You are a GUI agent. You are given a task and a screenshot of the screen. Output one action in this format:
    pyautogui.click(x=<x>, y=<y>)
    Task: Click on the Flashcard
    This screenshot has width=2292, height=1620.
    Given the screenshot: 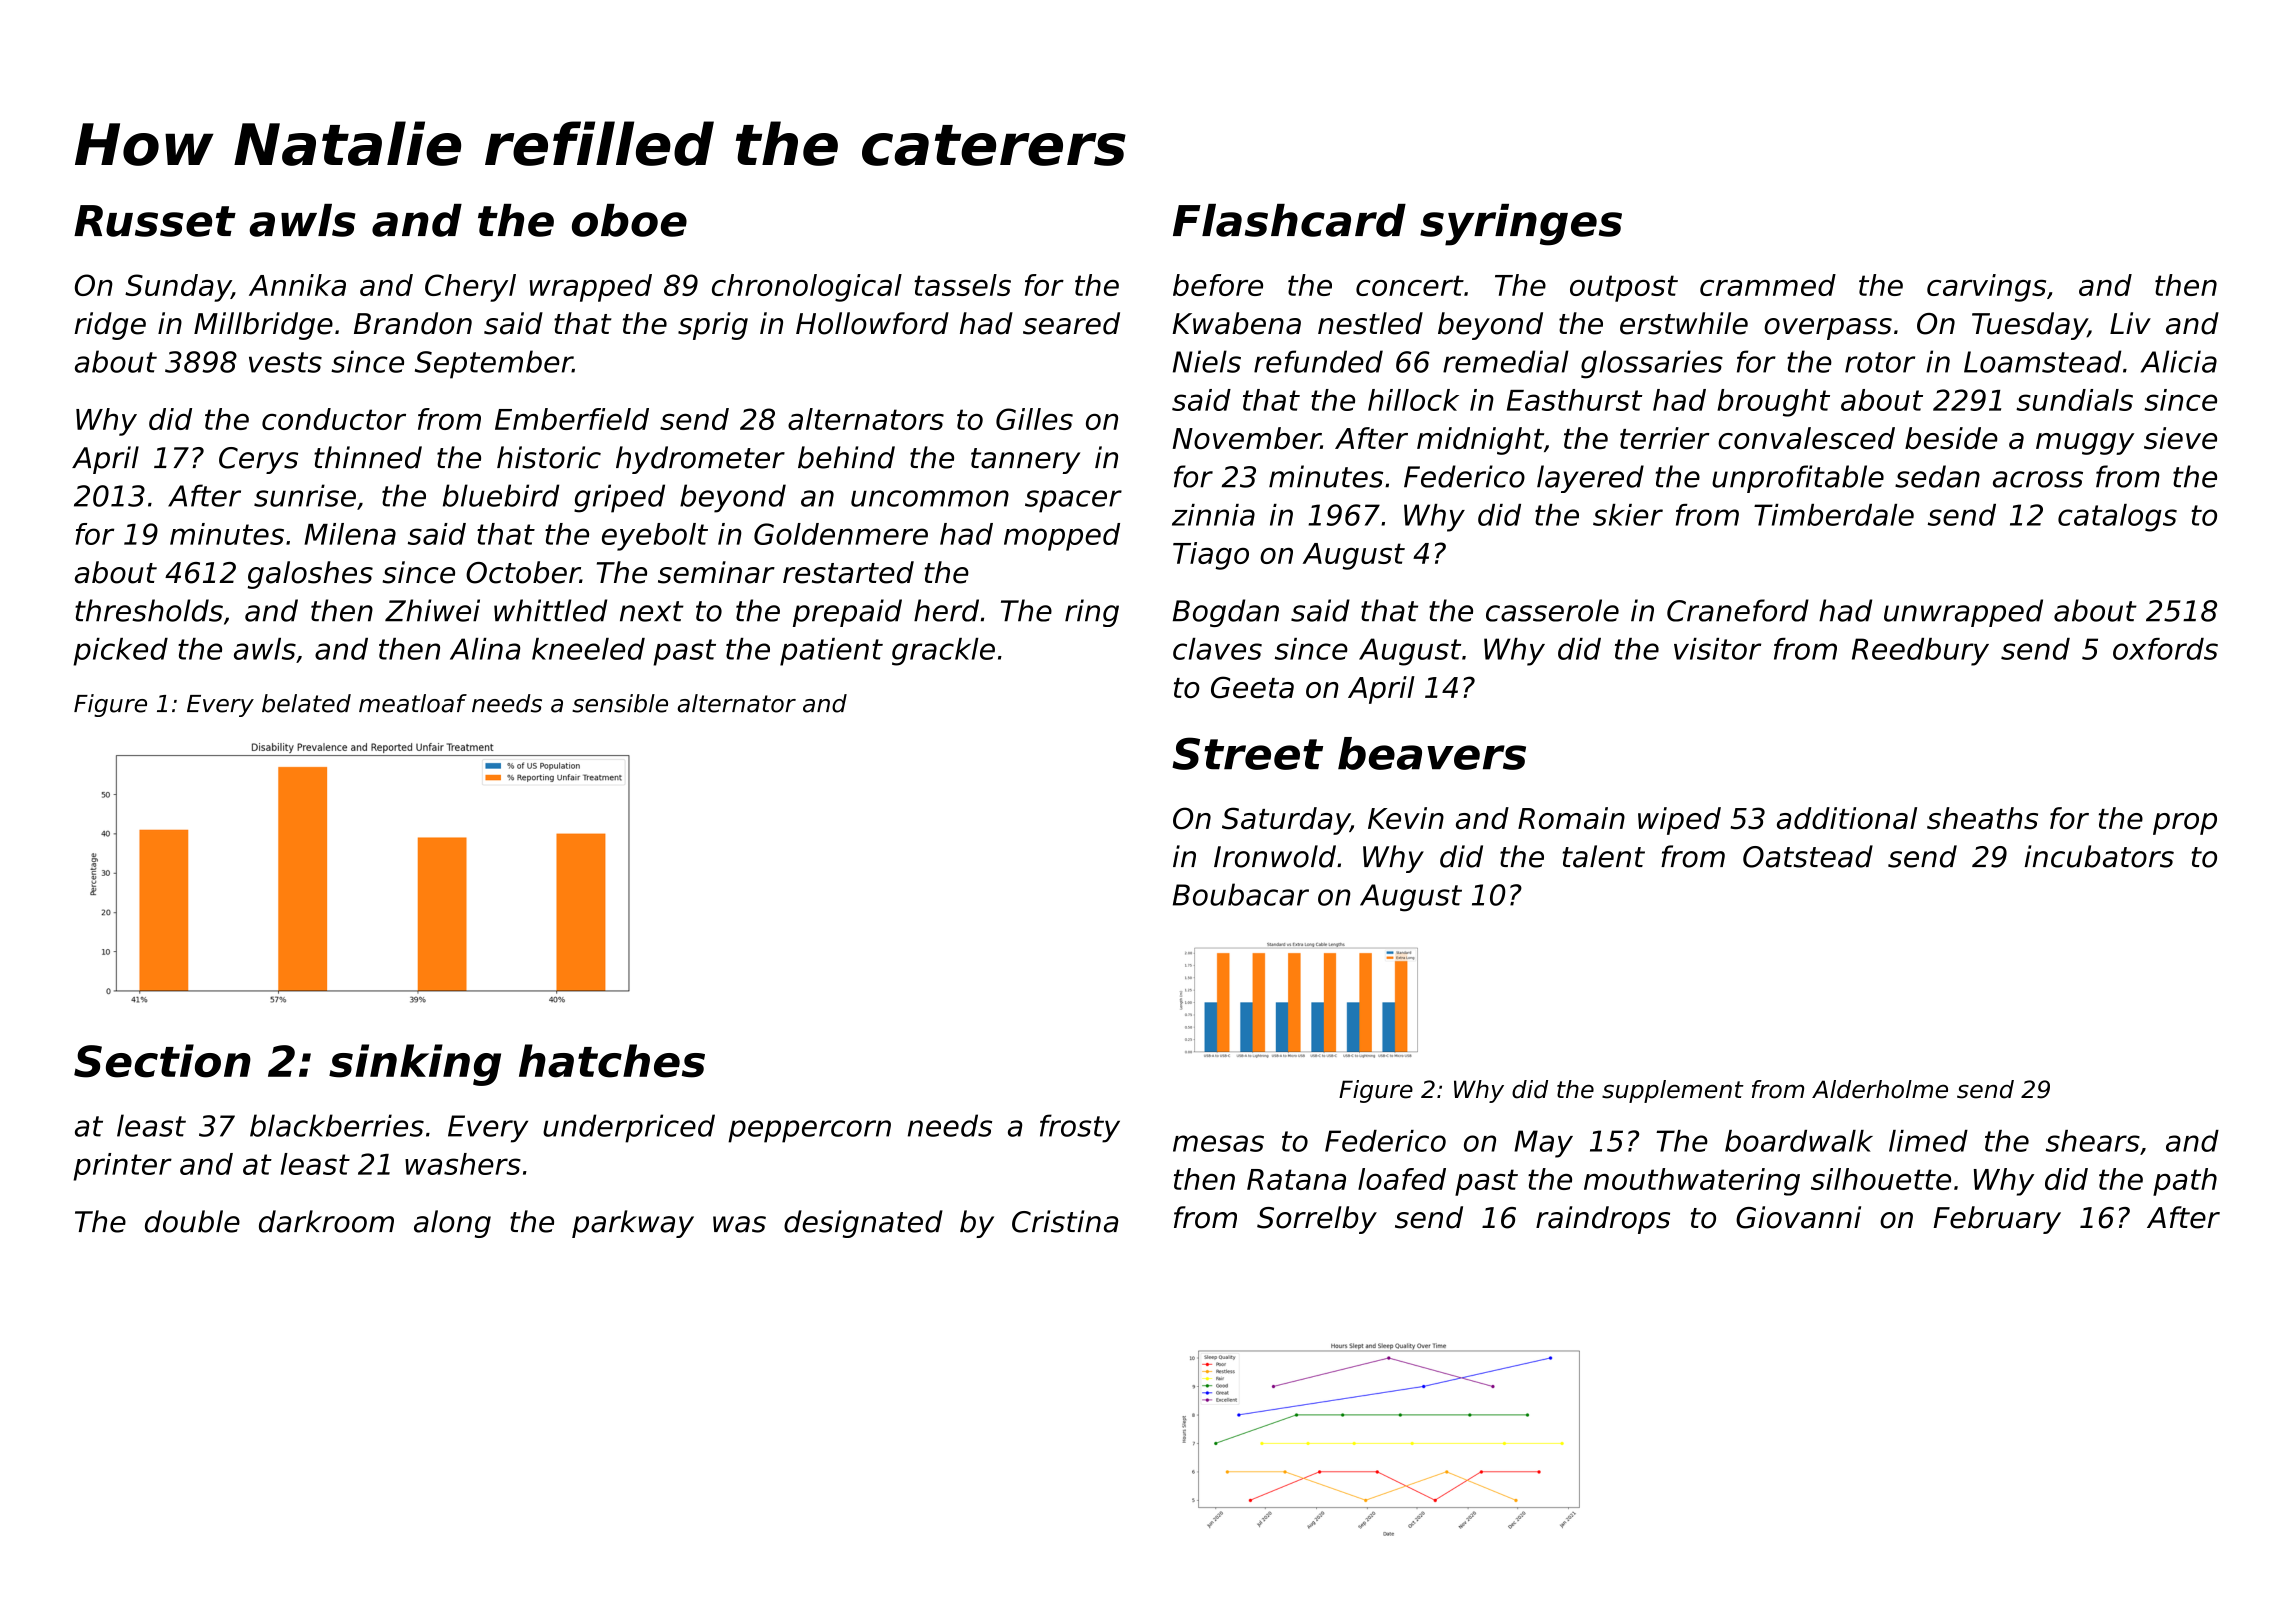 What is the action you would take?
    pyautogui.click(x=1289, y=220)
